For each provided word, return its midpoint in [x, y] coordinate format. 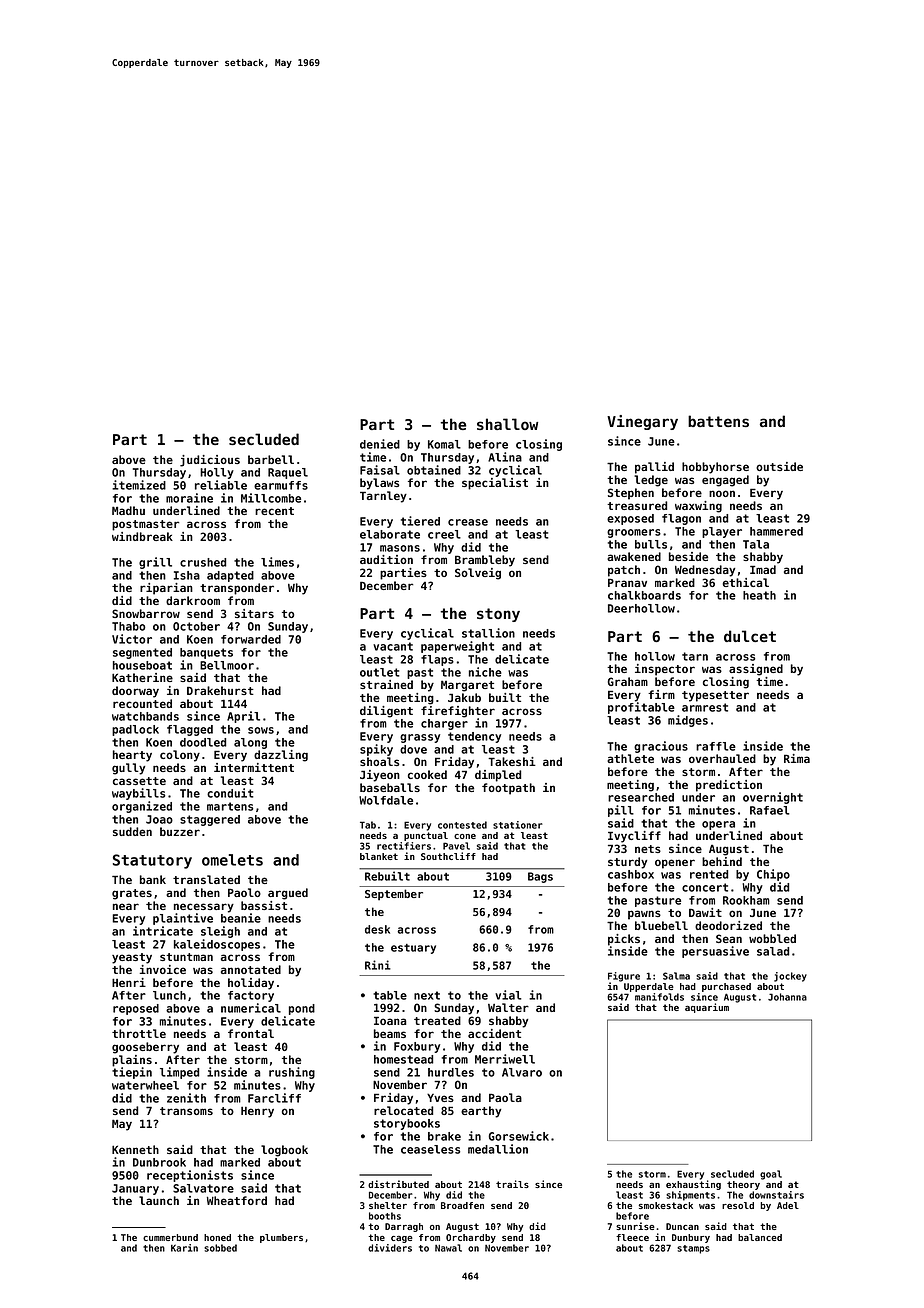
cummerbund [170, 1237]
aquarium [707, 1008]
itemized [139, 485]
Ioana [390, 1020]
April [243, 717]
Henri [129, 982]
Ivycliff [634, 837]
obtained [434, 470]
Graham [628, 681]
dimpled [498, 776]
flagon [681, 519]
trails [512, 1184]
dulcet [750, 636]
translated [206, 879]
